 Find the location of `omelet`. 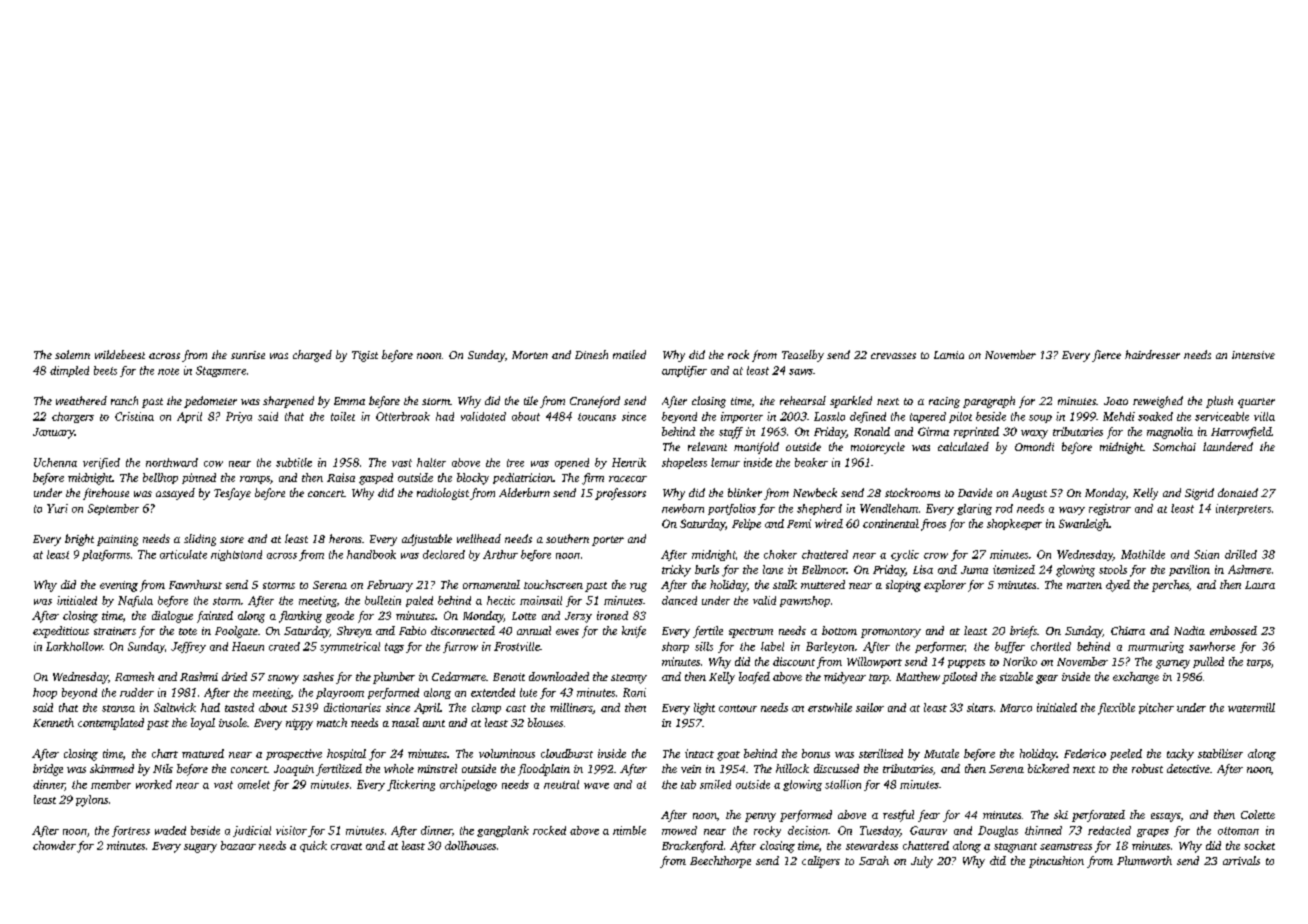

omelet is located at coordinates (254, 784).
